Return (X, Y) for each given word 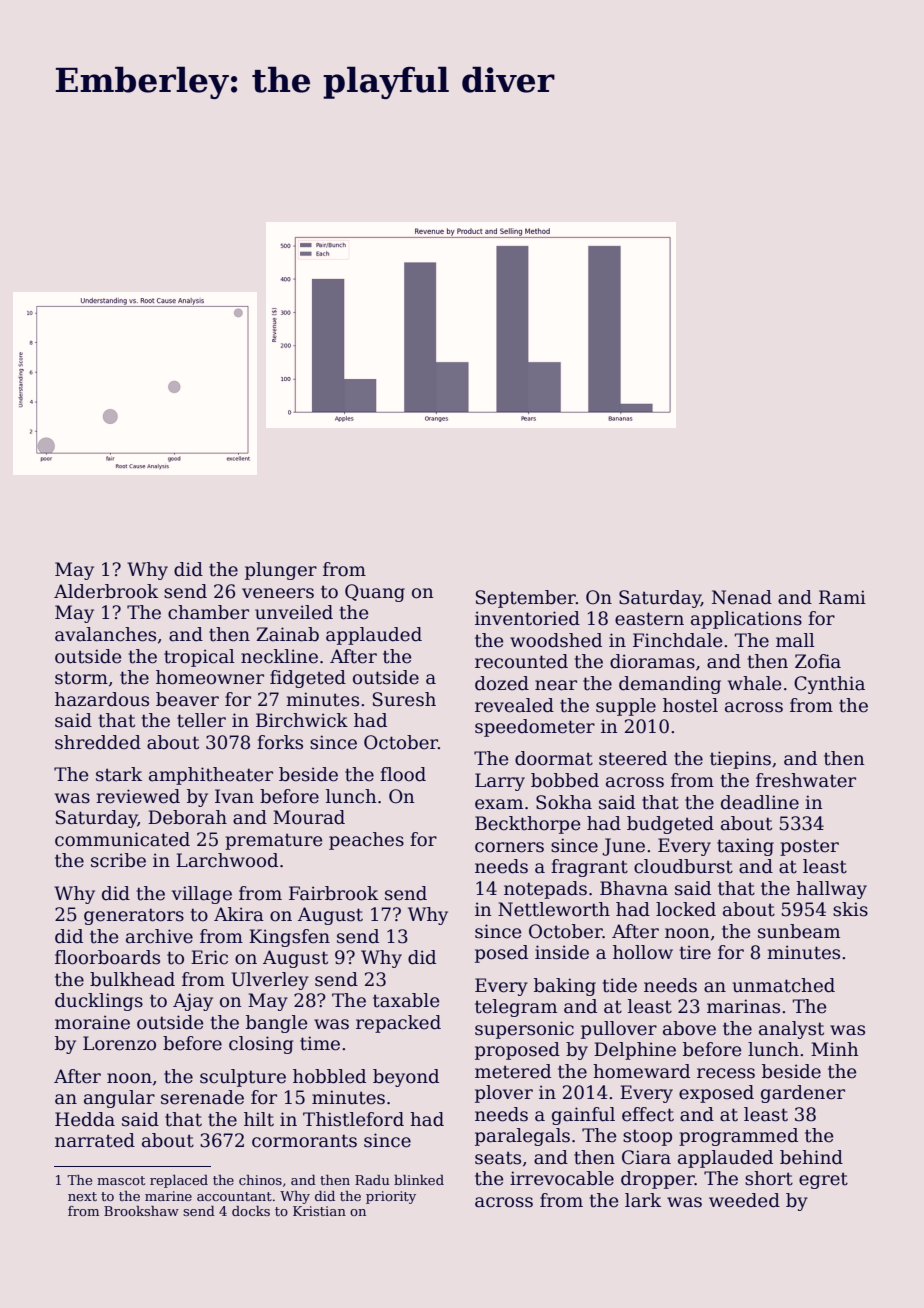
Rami (842, 597)
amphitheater (211, 776)
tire (695, 952)
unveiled (294, 612)
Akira (239, 914)
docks (251, 1211)
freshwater (806, 780)
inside (562, 952)
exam (499, 804)
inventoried (527, 618)
